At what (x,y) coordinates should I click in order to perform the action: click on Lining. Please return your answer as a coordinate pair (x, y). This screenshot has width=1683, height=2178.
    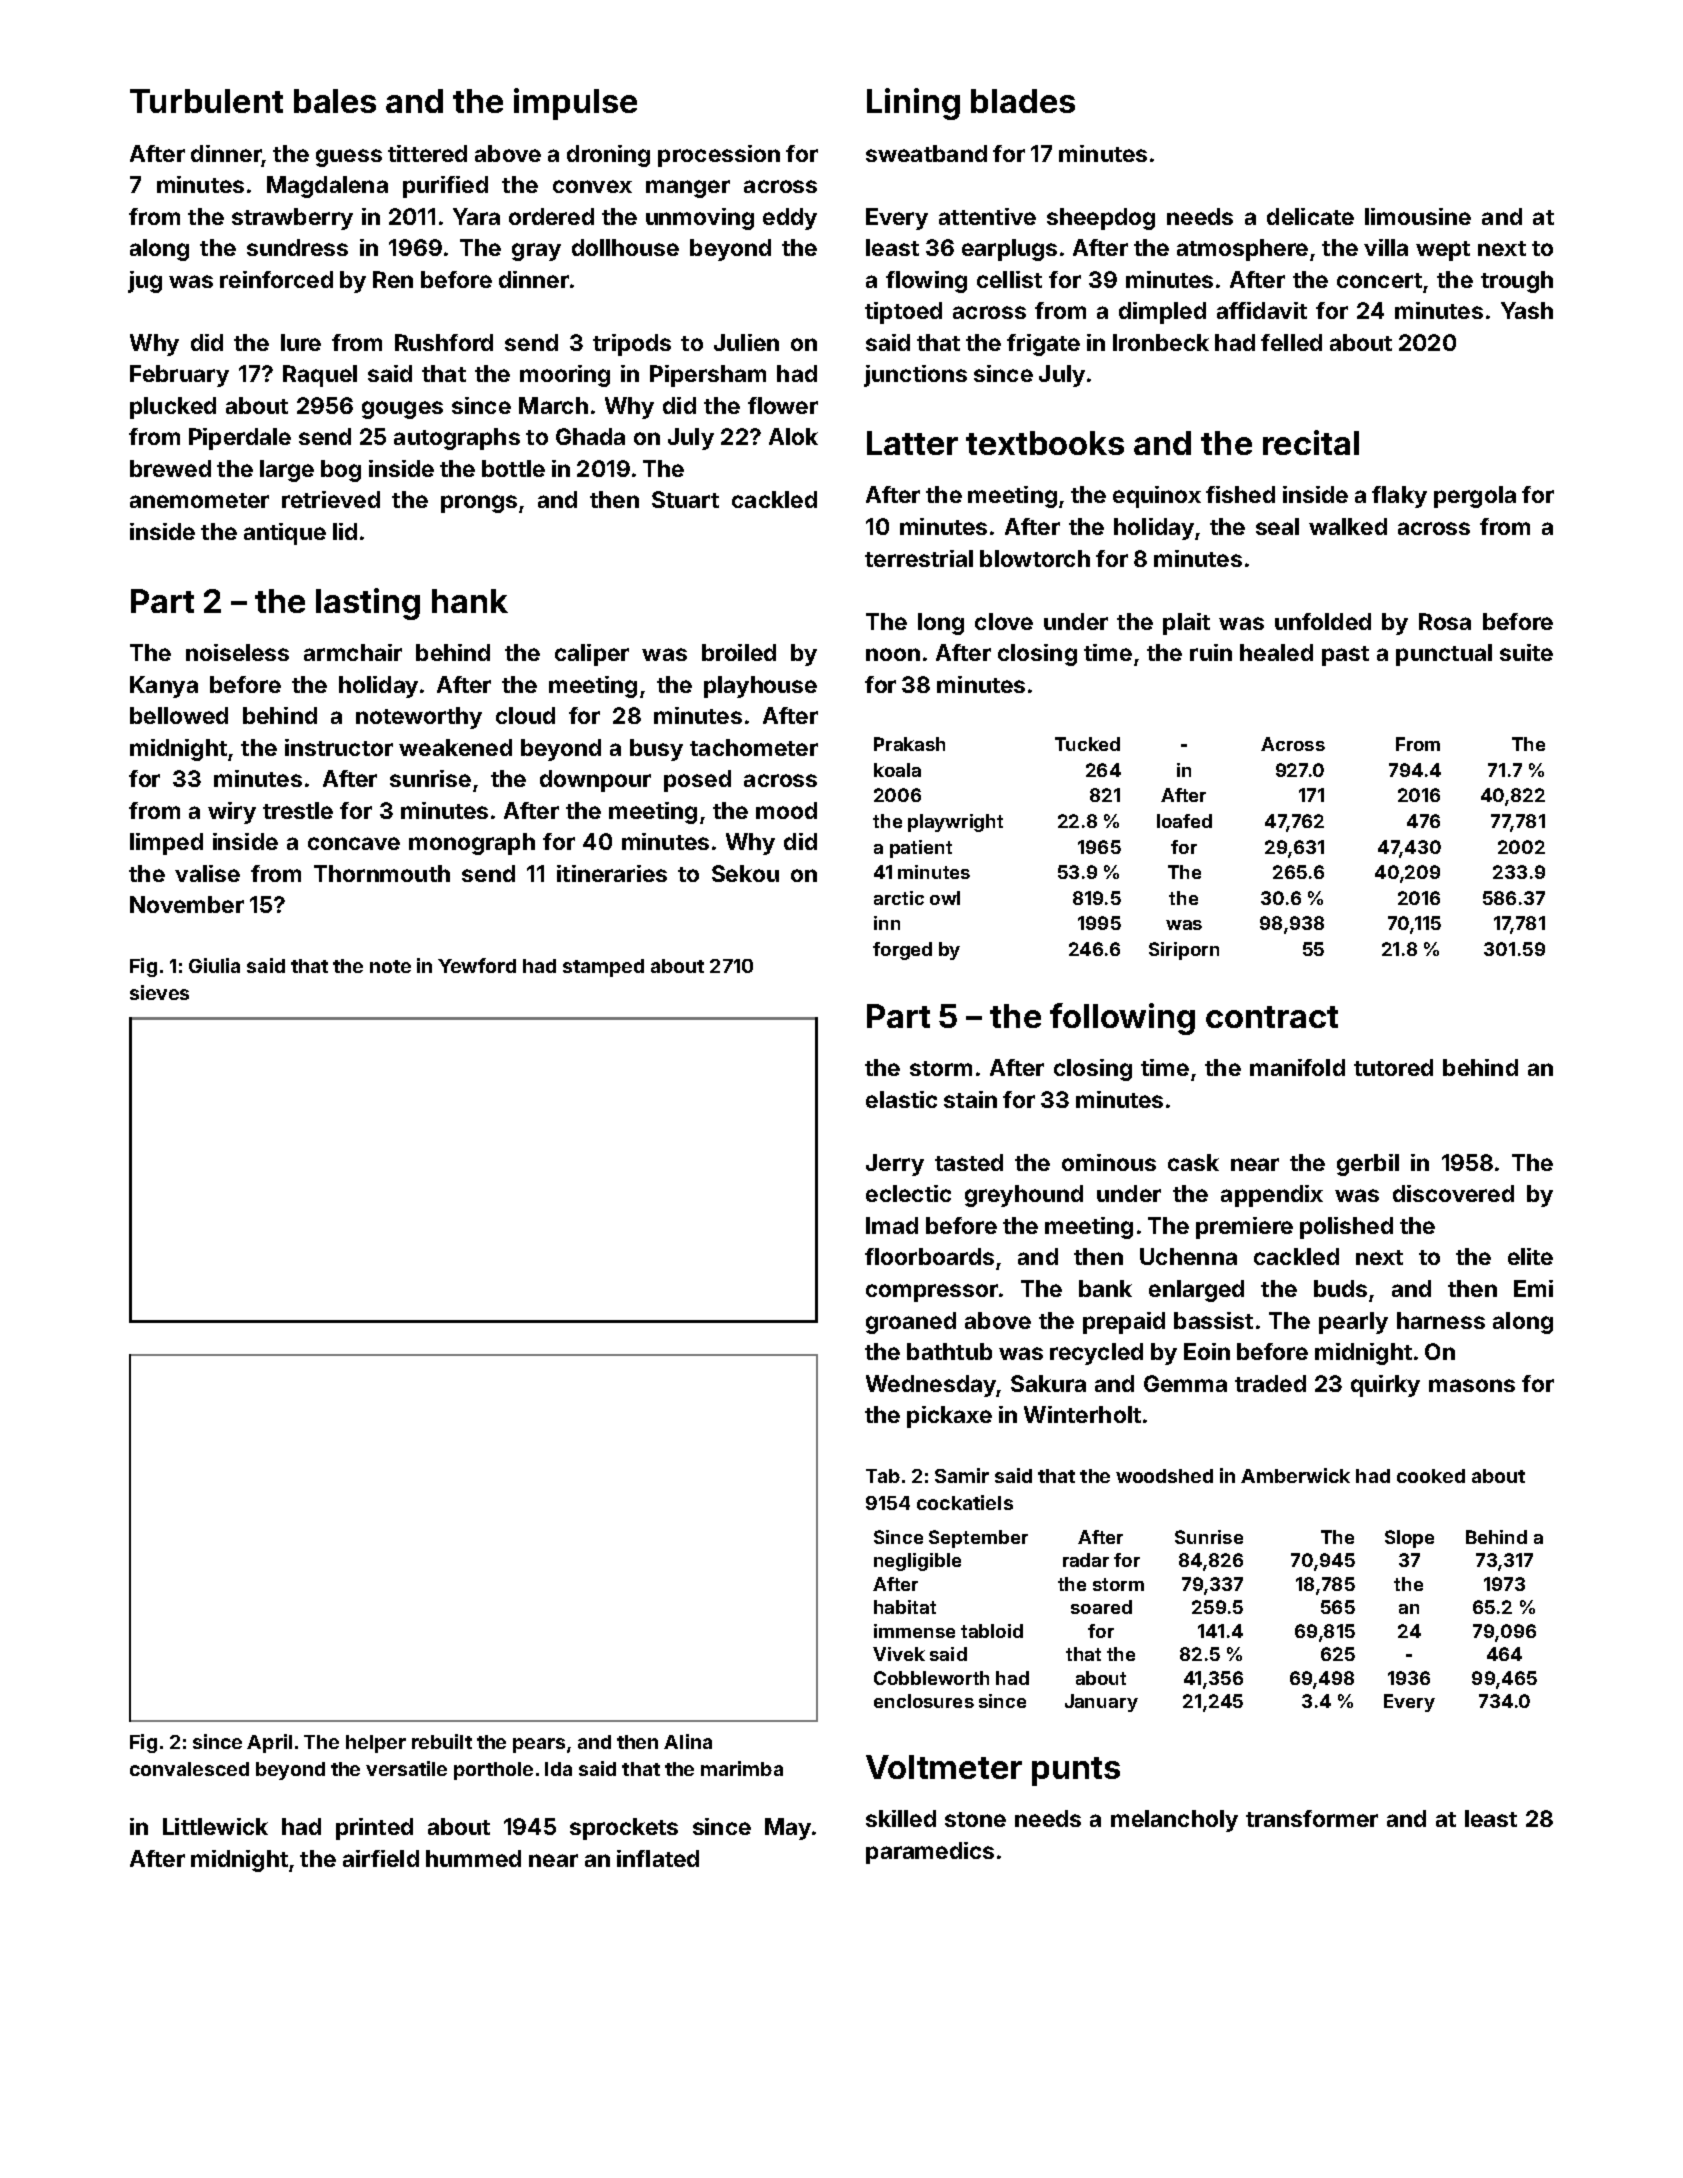
    Looking at the image, I should click on (913, 104).
